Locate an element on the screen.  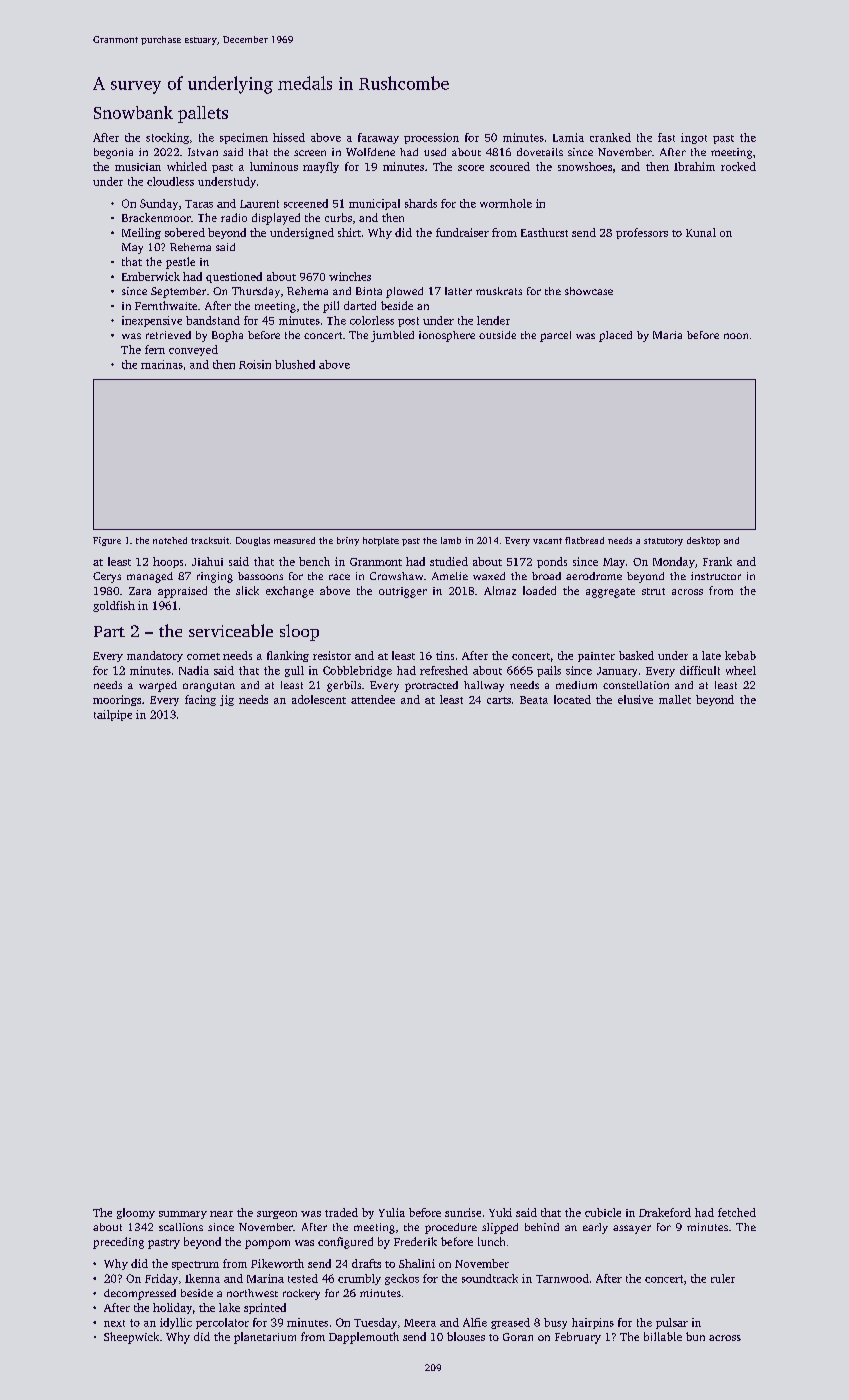
serviceable is located at coordinates (231, 630).
